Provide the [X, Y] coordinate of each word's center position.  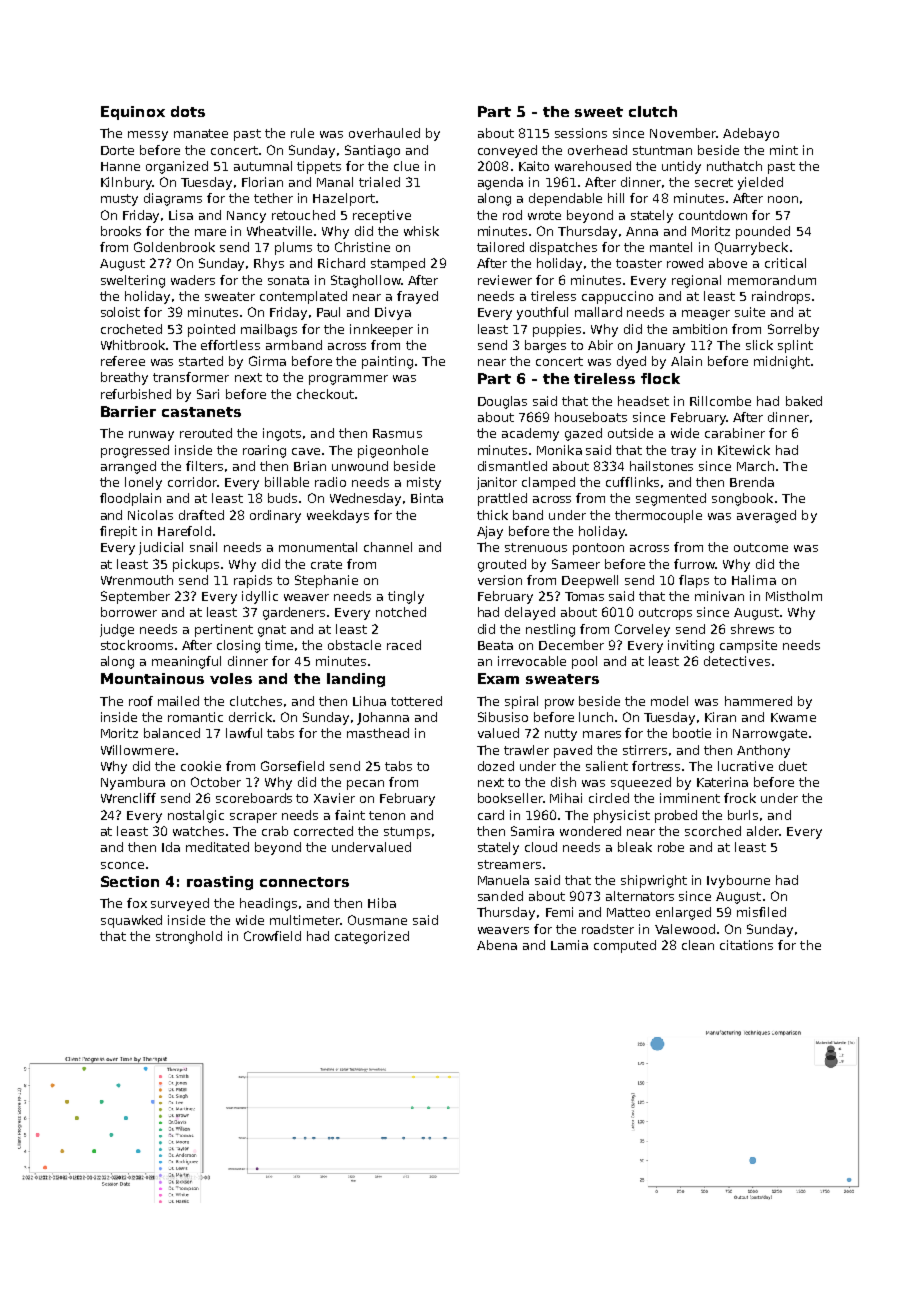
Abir [600, 345]
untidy [681, 167]
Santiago [372, 151]
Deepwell [590, 581]
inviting [691, 646]
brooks [121, 231]
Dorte [117, 150]
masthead [378, 733]
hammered [758, 701]
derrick [250, 717]
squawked [131, 921]
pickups [196, 565]
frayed [417, 297]
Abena [497, 945]
